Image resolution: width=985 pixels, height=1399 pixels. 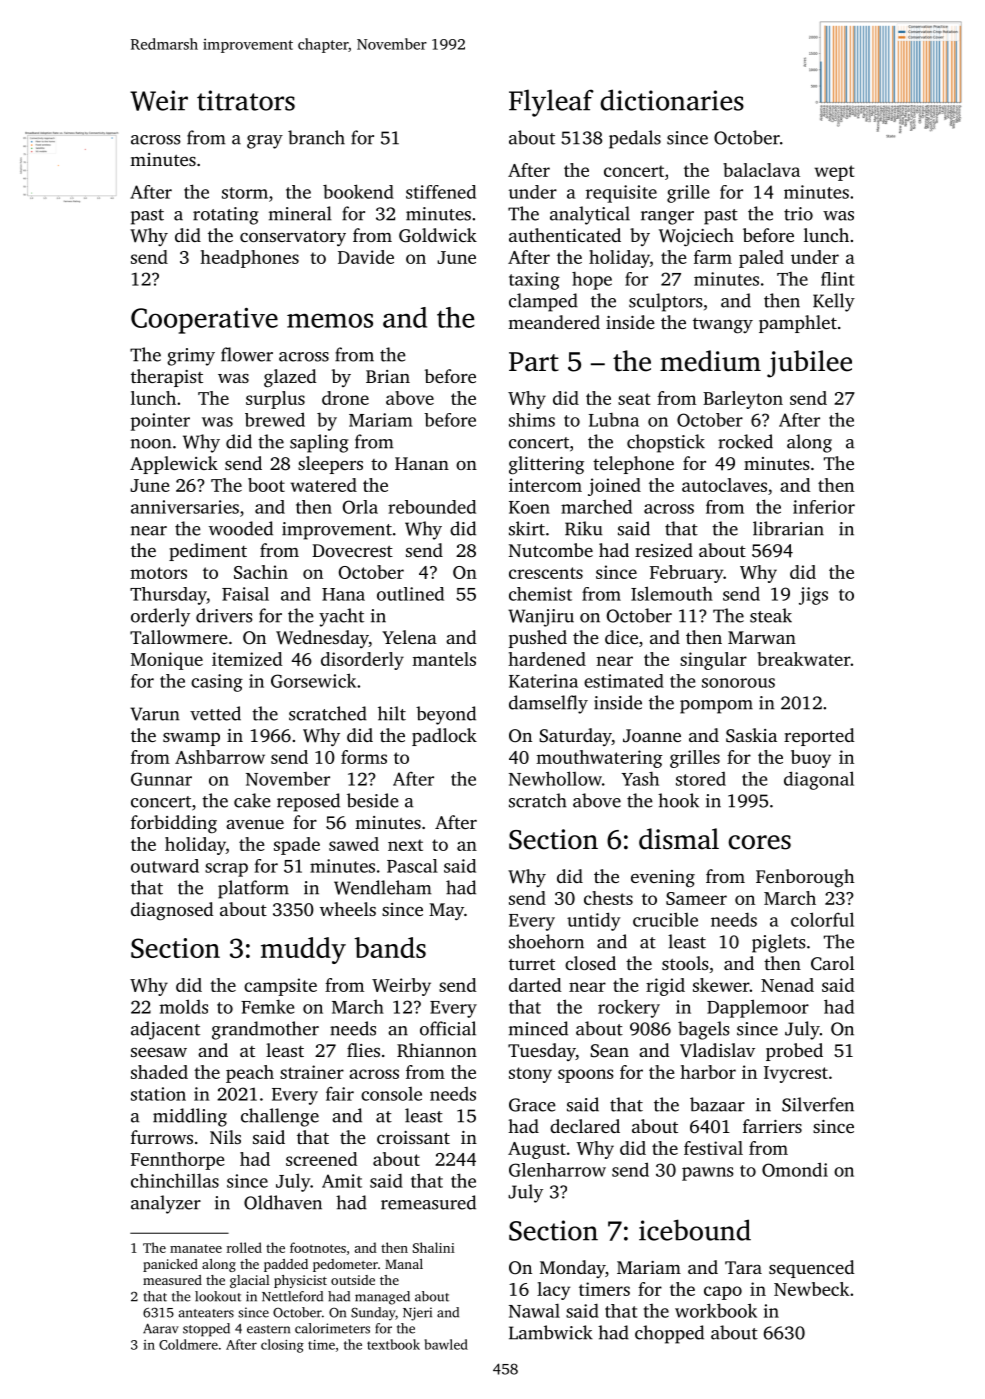 What do you see at coordinates (364, 757) in the screenshot?
I see `forms` at bounding box center [364, 757].
